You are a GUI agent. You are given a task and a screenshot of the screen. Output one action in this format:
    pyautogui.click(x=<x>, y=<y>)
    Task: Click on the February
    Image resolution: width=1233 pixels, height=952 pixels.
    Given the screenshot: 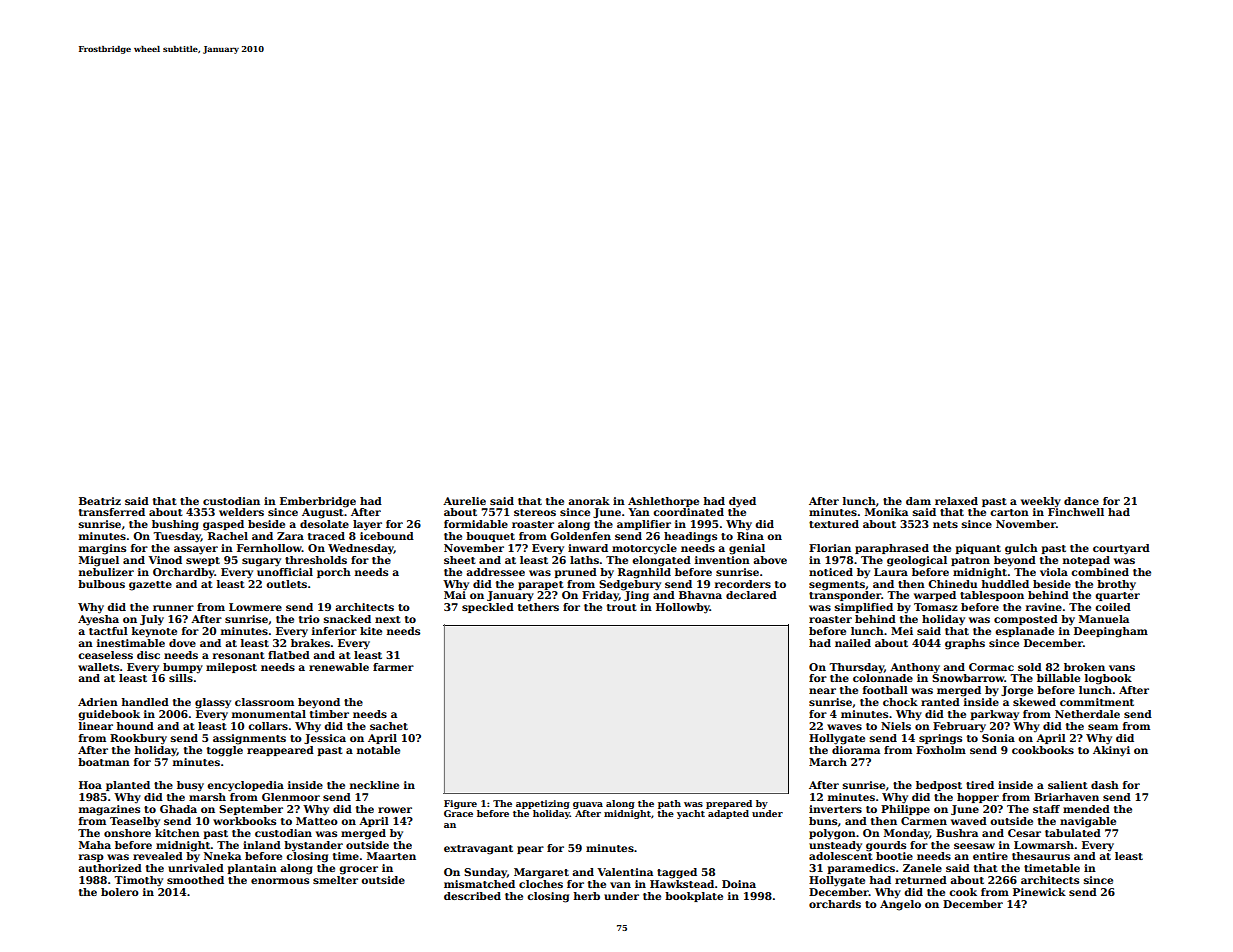 What is the action you would take?
    pyautogui.click(x=959, y=727)
